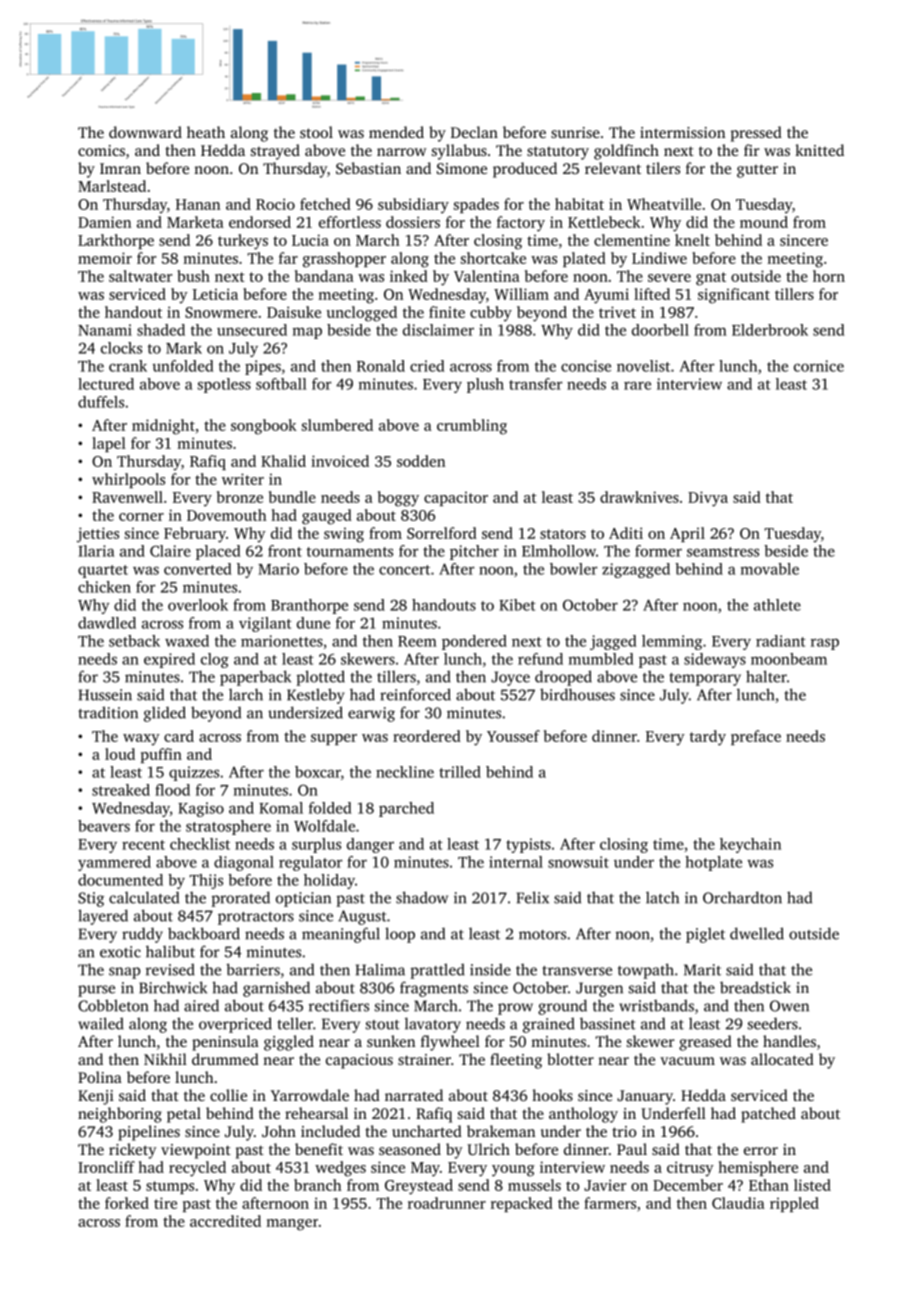 The width and height of the screenshot is (924, 1314). I want to click on songbook, so click(264, 427).
